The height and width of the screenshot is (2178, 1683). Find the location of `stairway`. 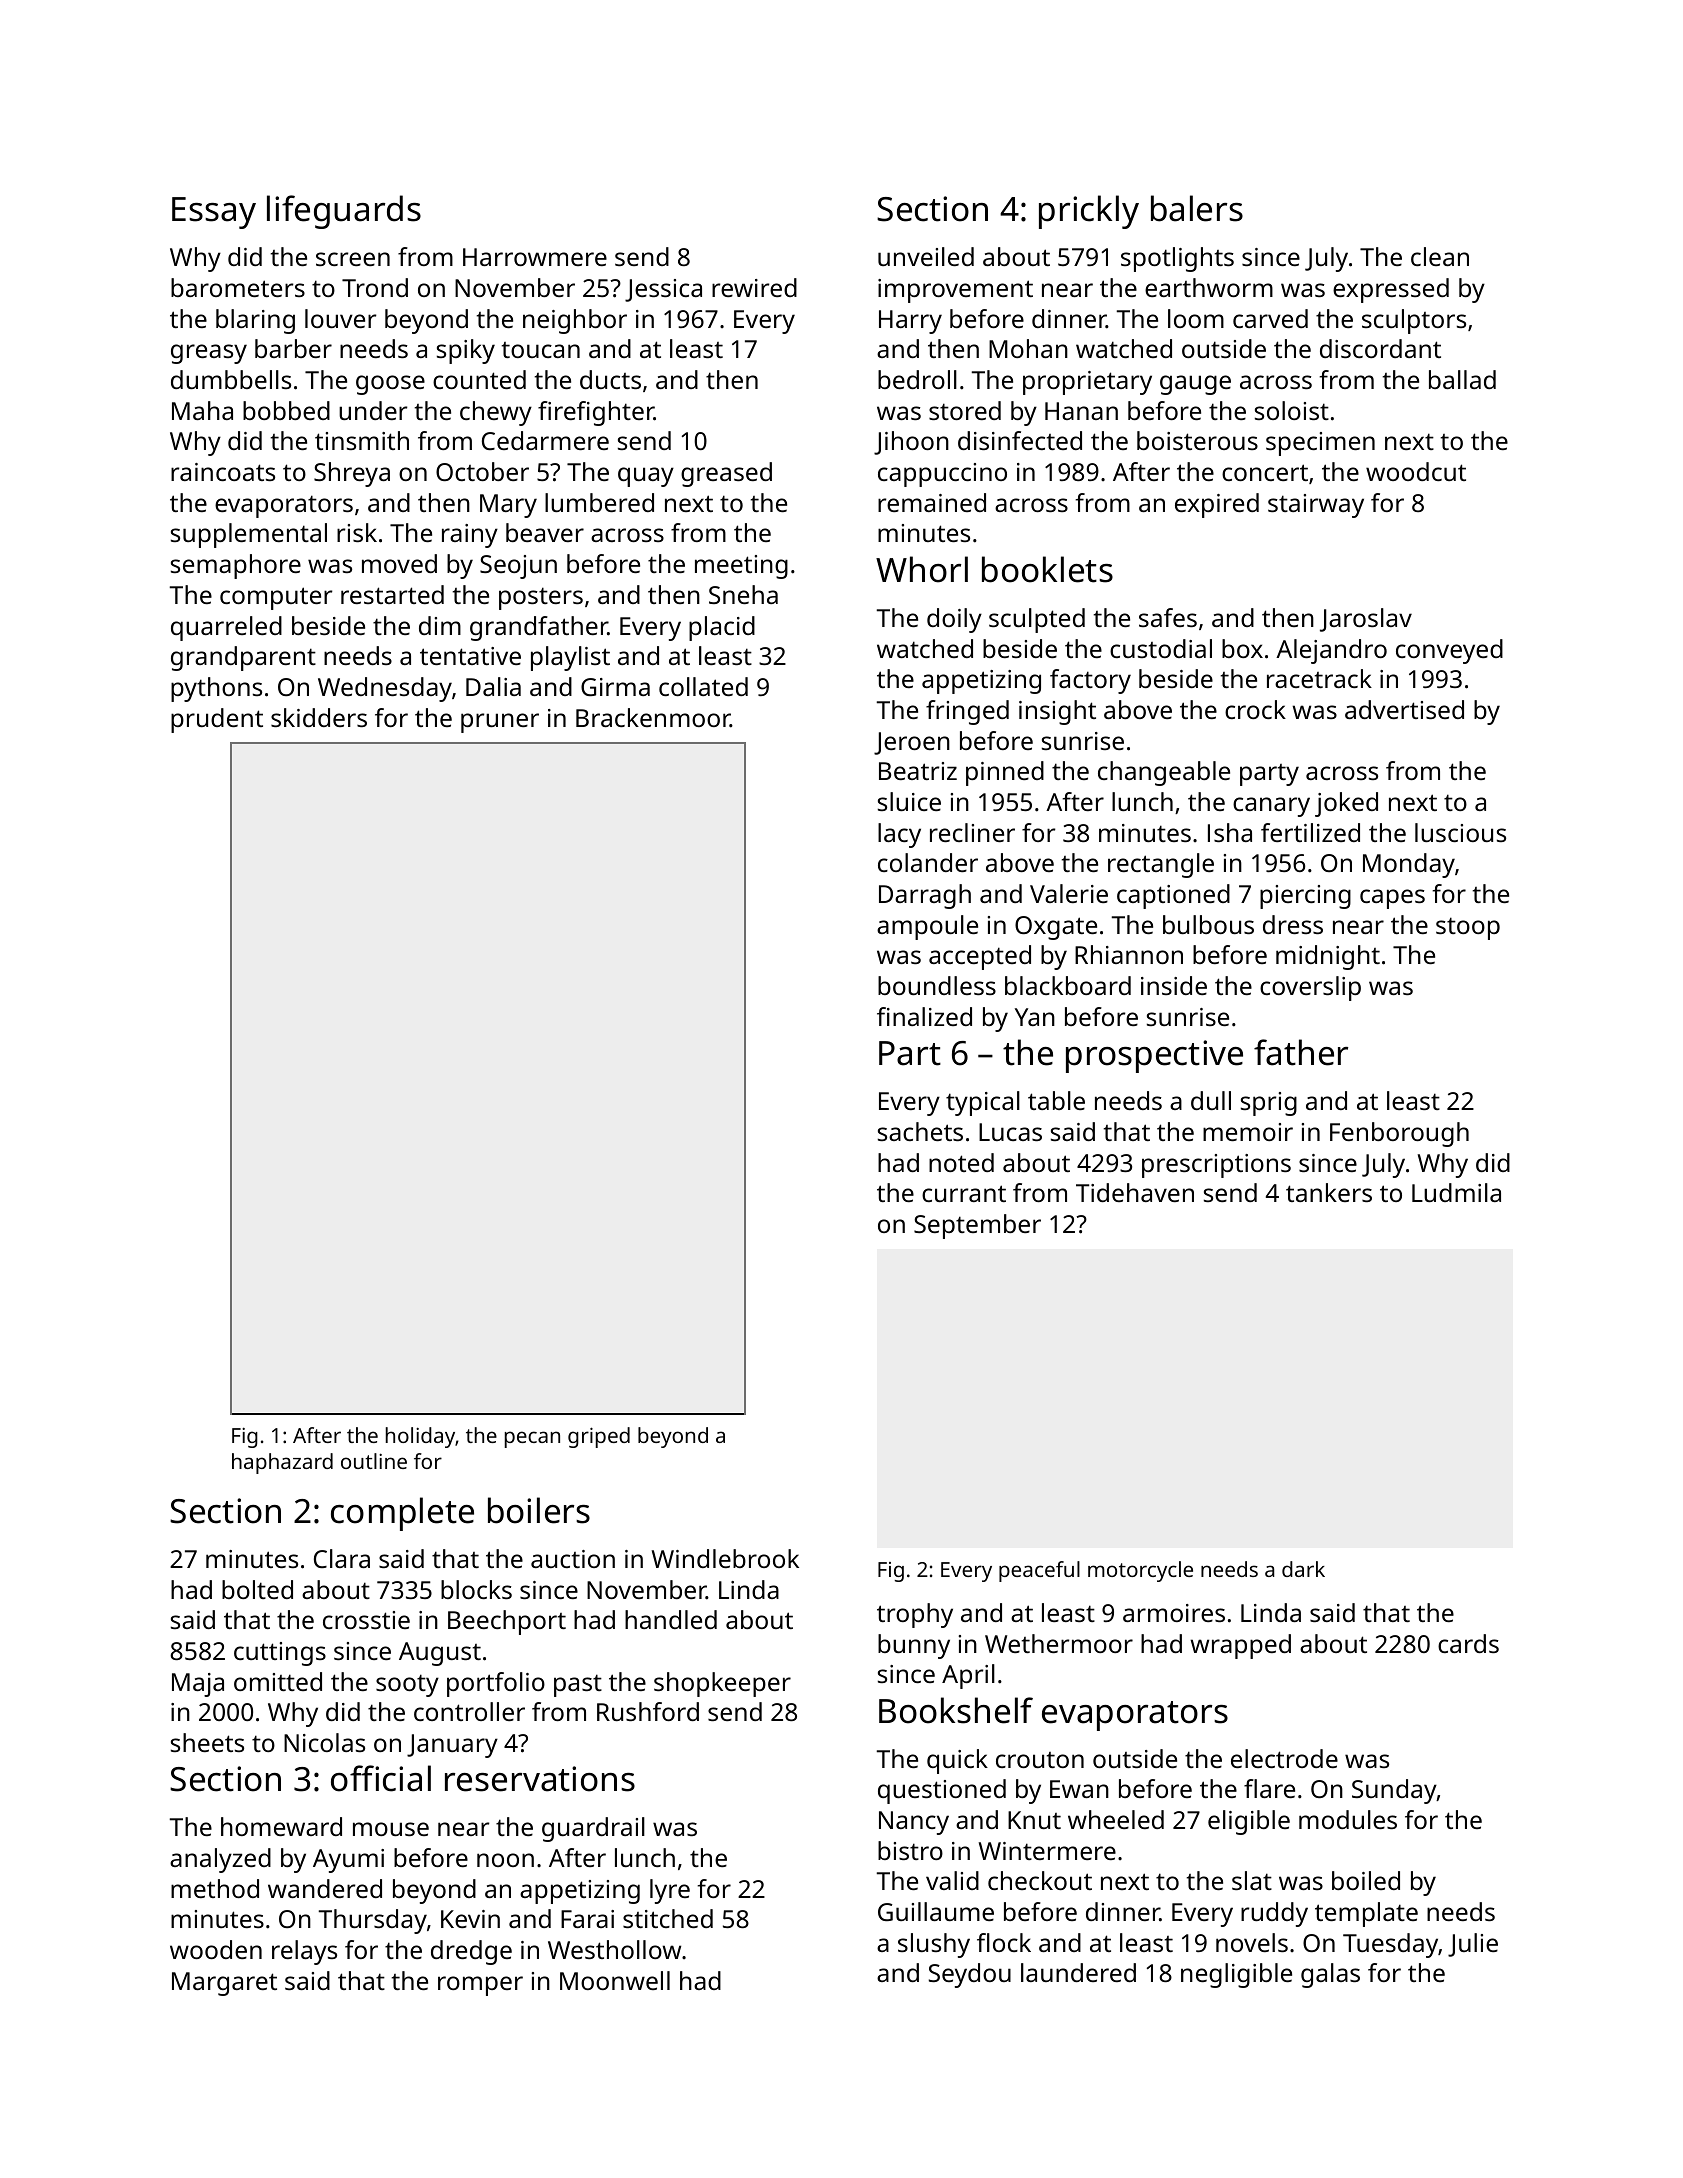

stairway is located at coordinates (1316, 506).
